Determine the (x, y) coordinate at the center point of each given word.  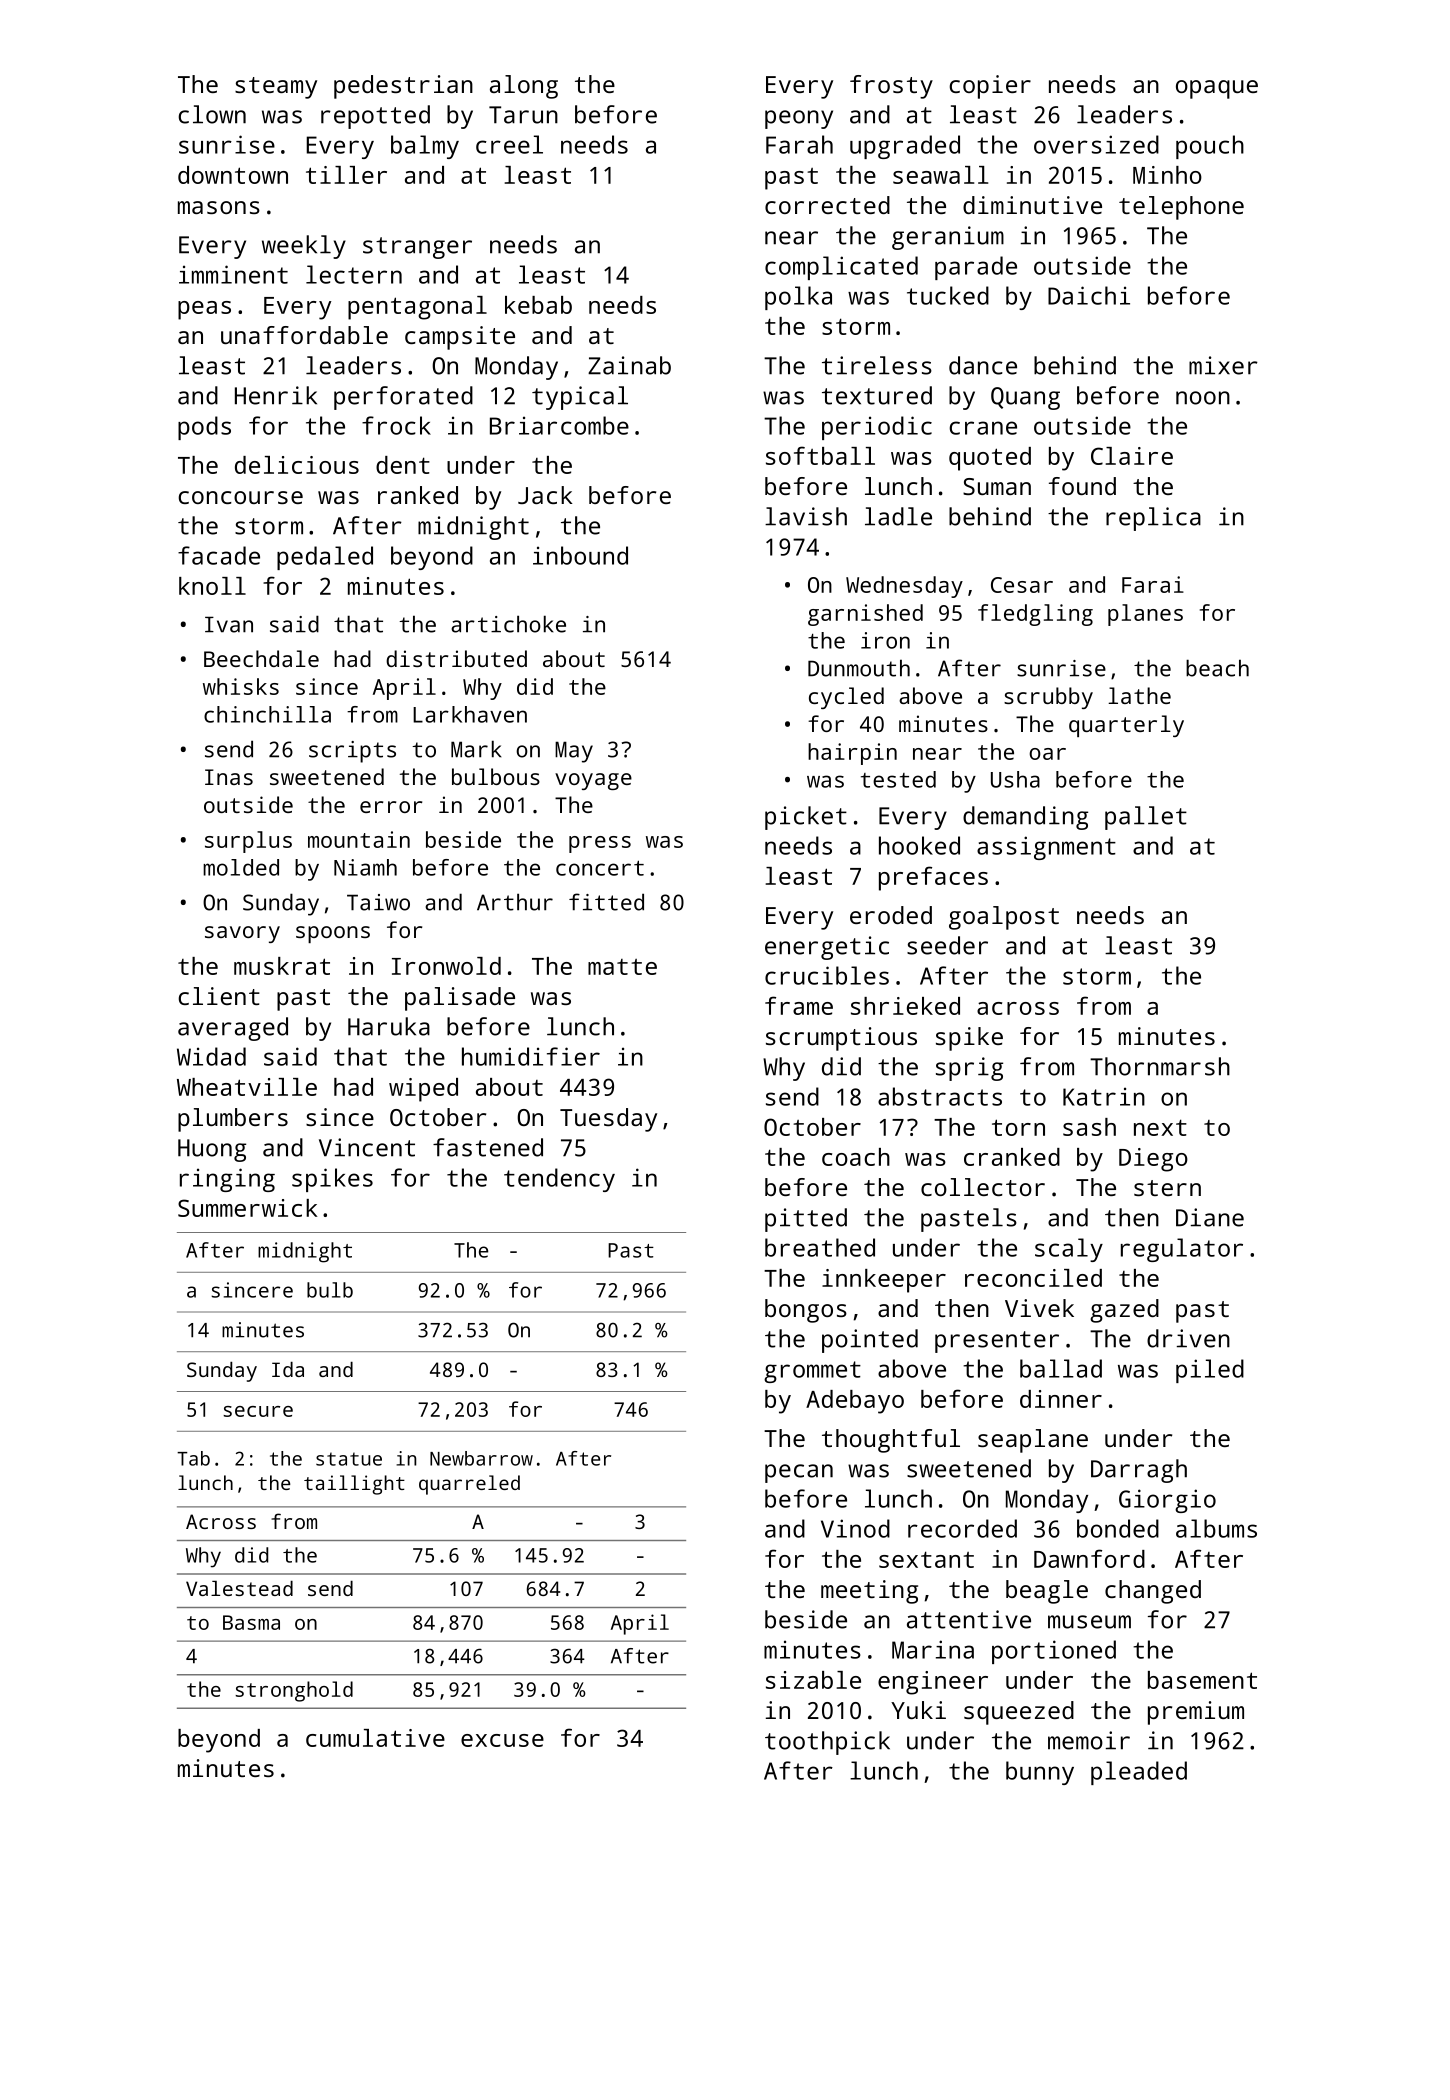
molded (241, 867)
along (524, 87)
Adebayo (855, 1402)
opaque (1217, 89)
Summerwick (248, 1208)
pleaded (1139, 1773)
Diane (1210, 1217)
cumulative (375, 1738)
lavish (806, 516)
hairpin (852, 754)
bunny (1040, 1773)
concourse (240, 497)
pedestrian (403, 87)
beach (1217, 668)
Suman (997, 486)
